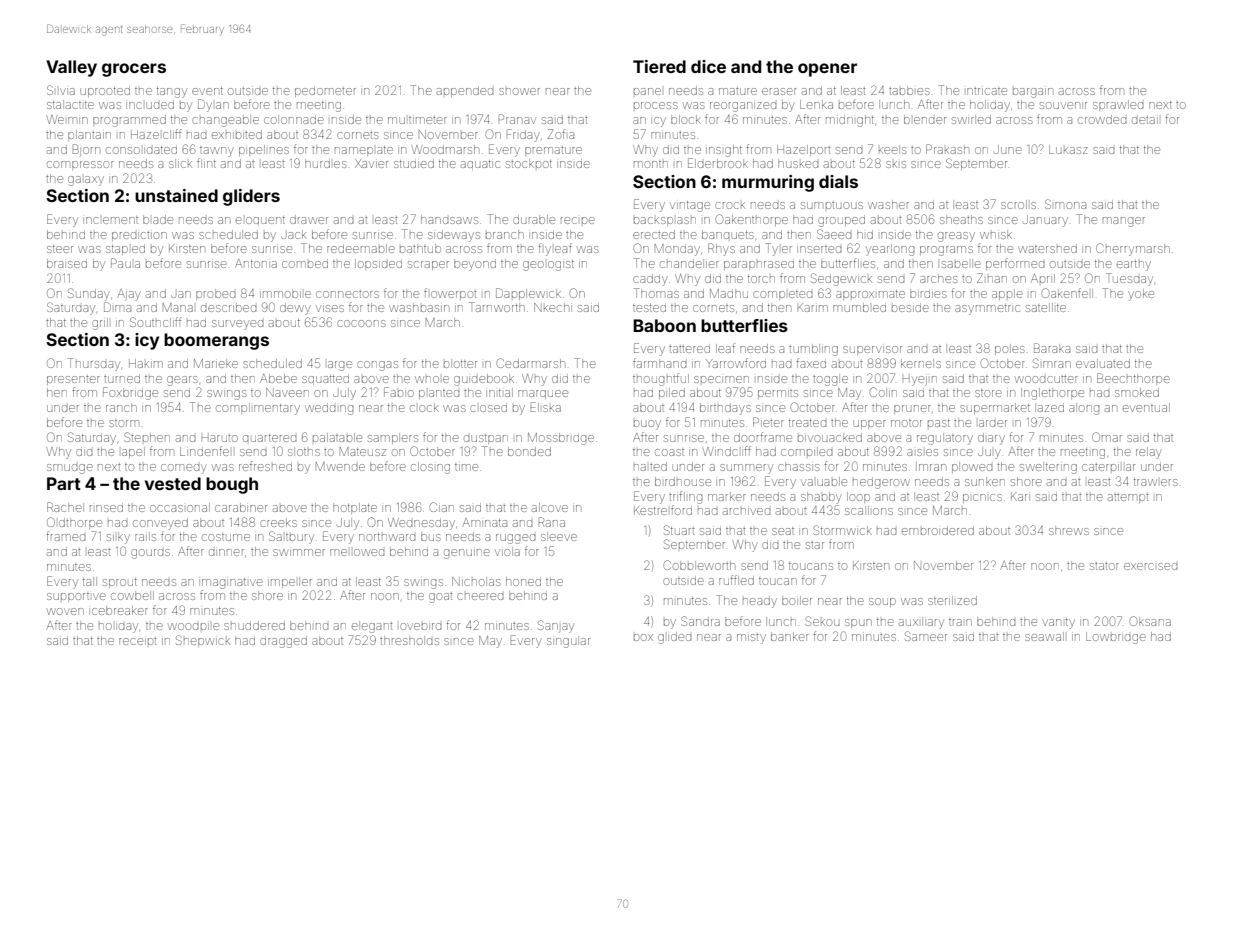 The image size is (1233, 952). I want to click on glided, so click(674, 638).
